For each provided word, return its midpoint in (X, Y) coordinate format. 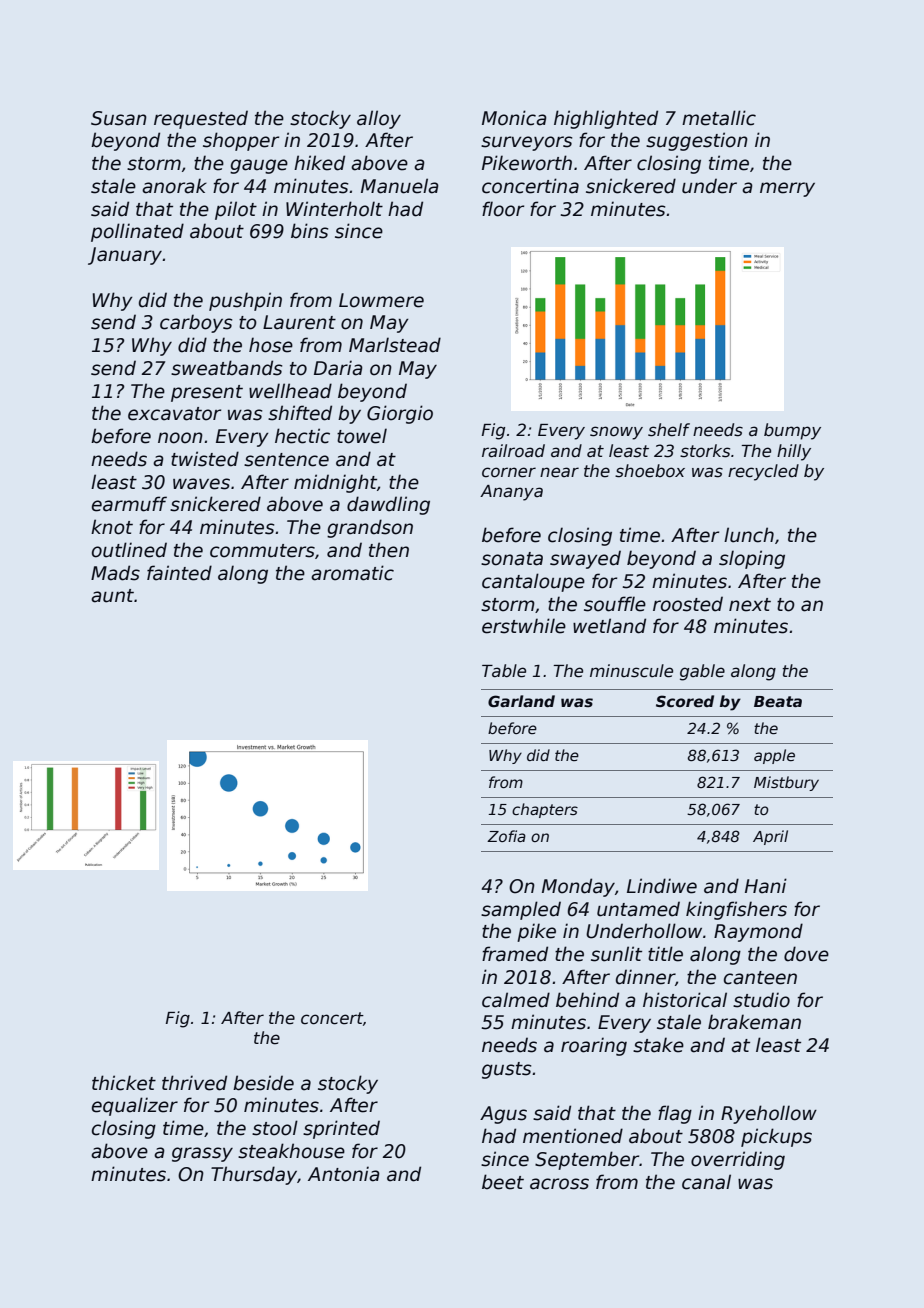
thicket (124, 1083)
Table (504, 671)
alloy (379, 119)
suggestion (697, 141)
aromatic (352, 573)
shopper (241, 141)
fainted (179, 573)
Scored (685, 701)
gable (702, 672)
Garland (521, 701)
